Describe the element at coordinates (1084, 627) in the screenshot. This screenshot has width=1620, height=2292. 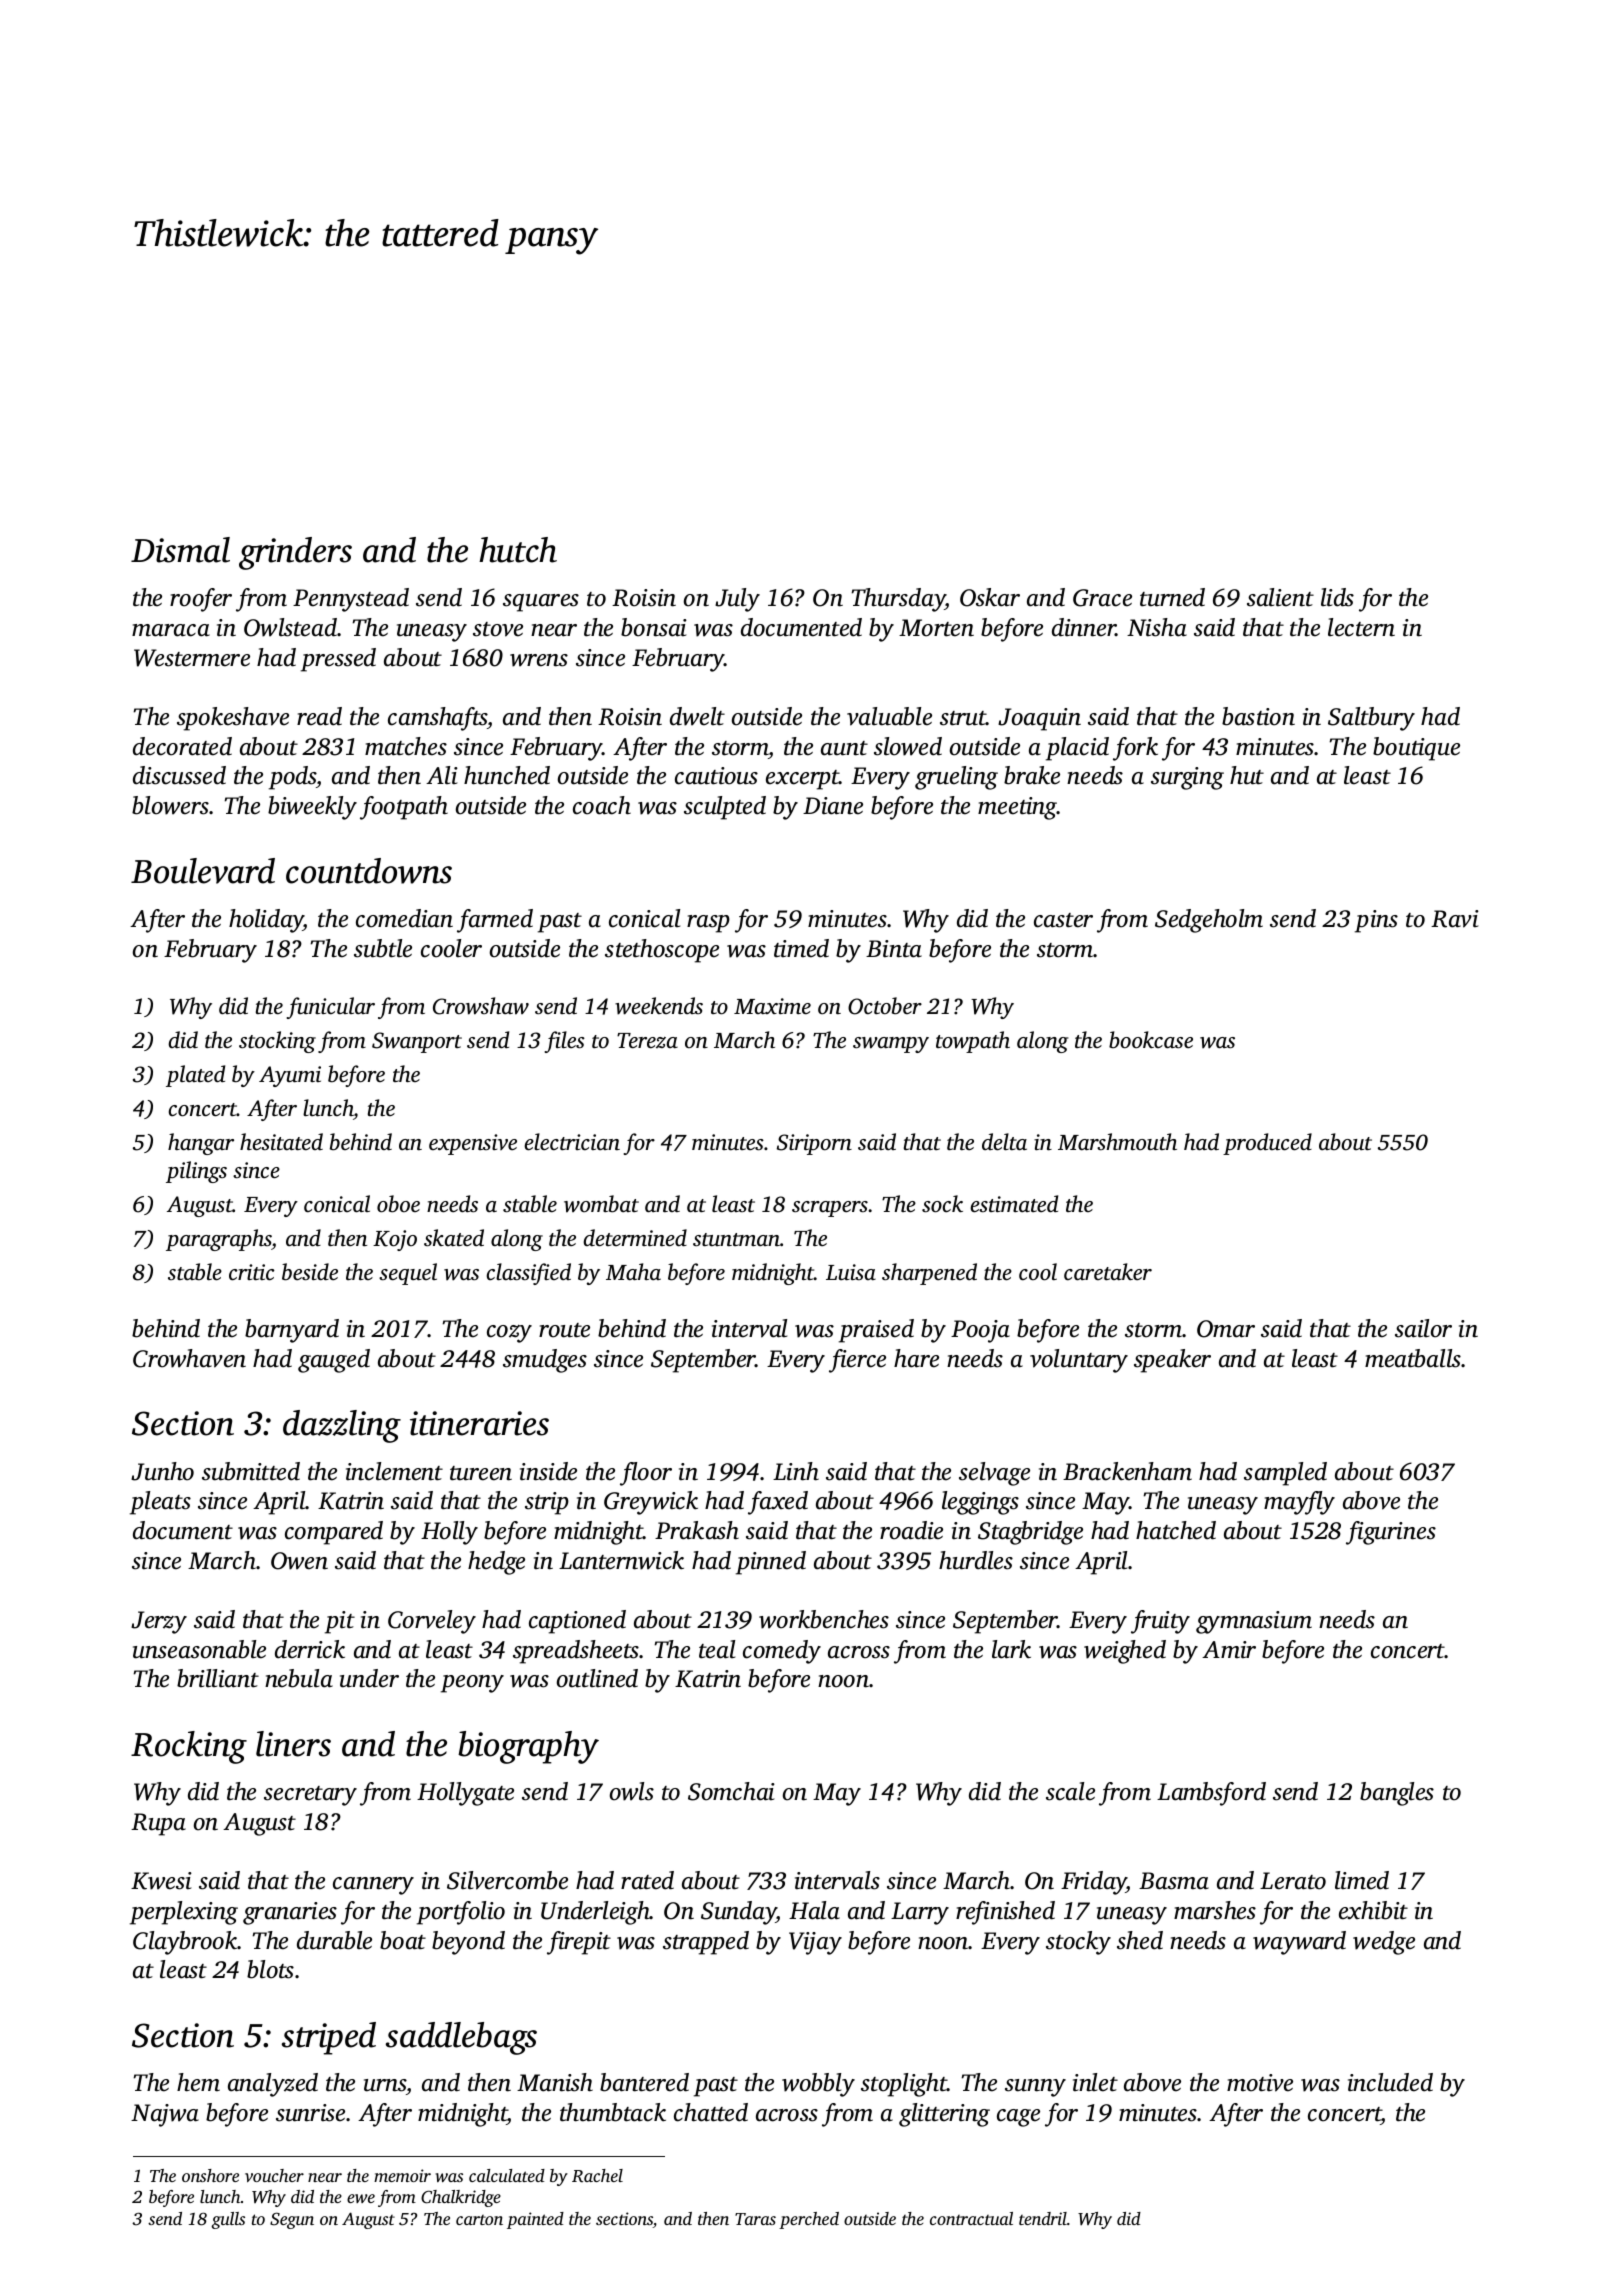
I see `dinner` at that location.
